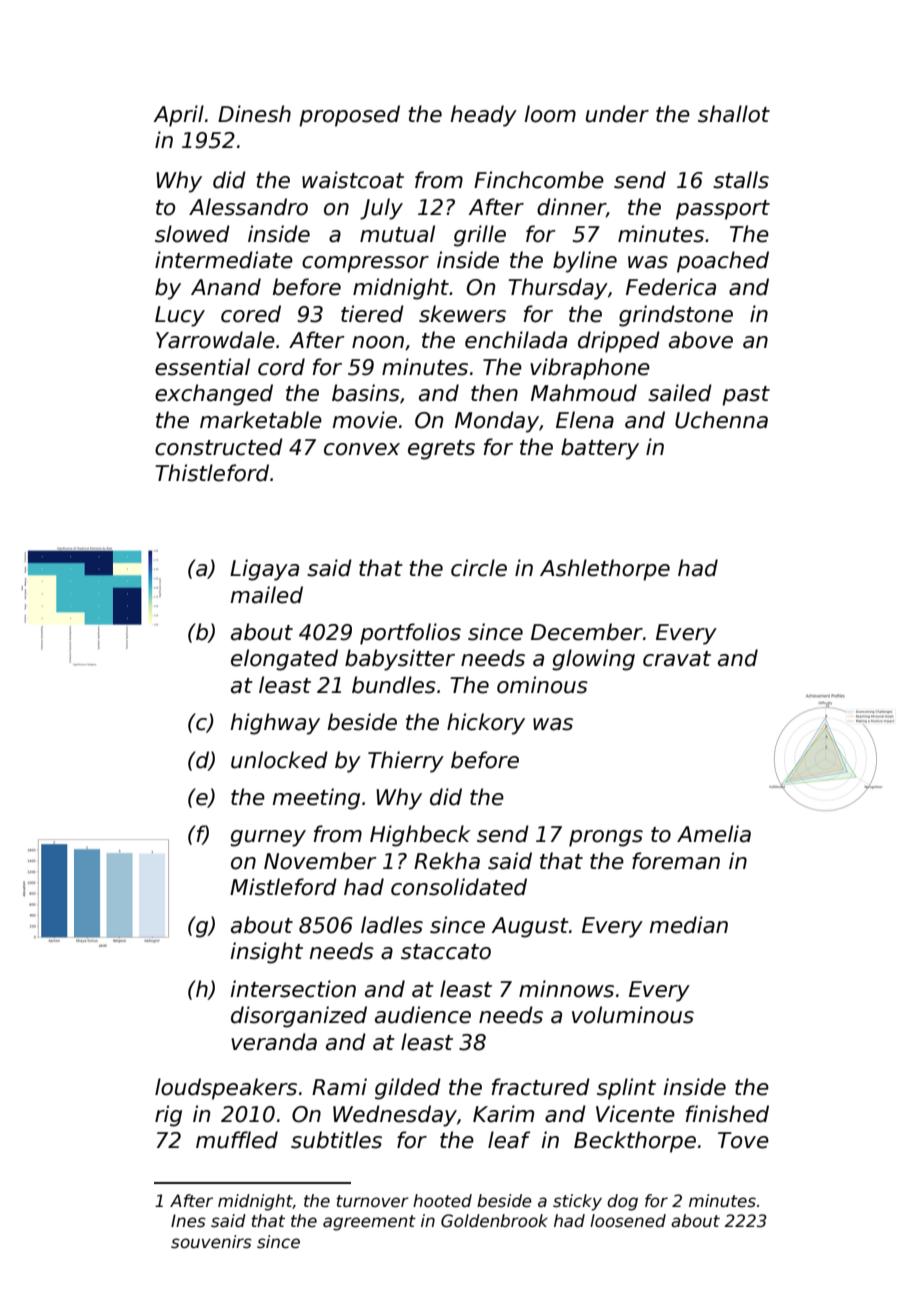 This screenshot has width=924, height=1311. What do you see at coordinates (542, 685) in the screenshot?
I see `ominous` at bounding box center [542, 685].
